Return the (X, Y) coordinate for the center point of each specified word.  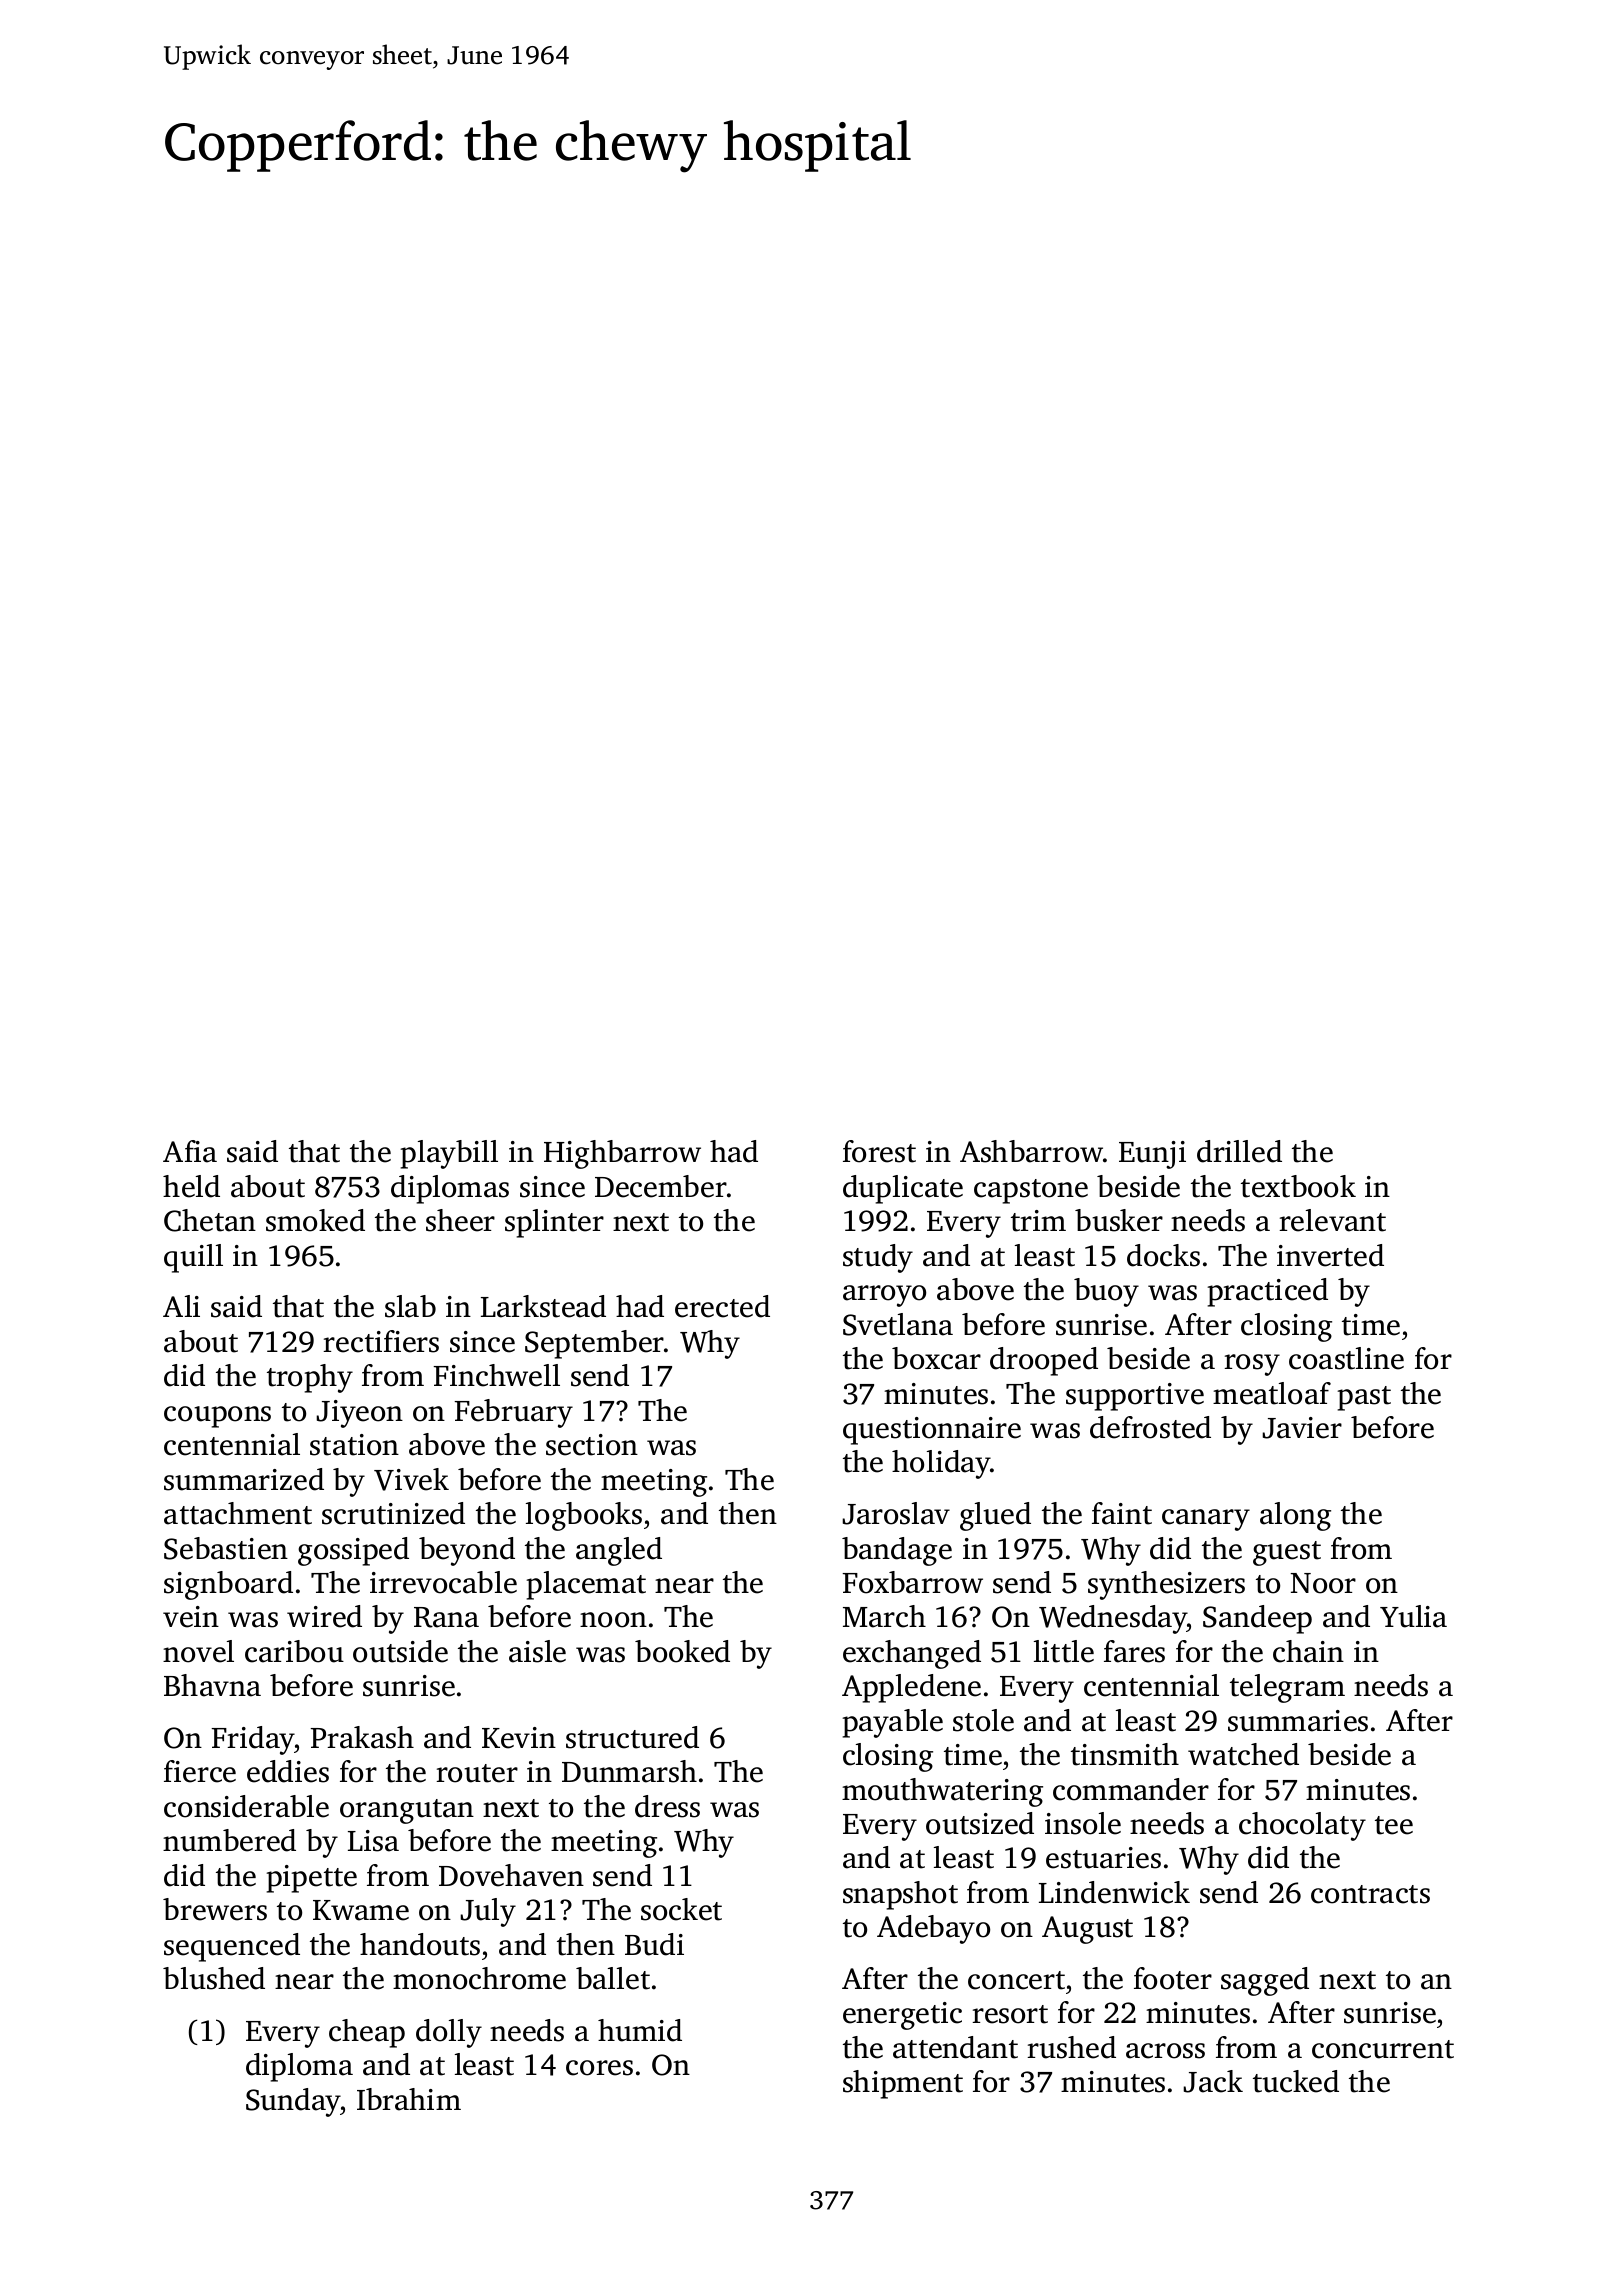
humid (640, 2030)
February (513, 1413)
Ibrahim (409, 2099)
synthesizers (1166, 1585)
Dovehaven (511, 1875)
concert (1016, 1980)
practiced (1267, 1292)
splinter (554, 1223)
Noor (1323, 1583)
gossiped (353, 1551)
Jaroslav (896, 1513)
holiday (941, 1464)
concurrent (1383, 2049)
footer (1173, 1978)
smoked (315, 1220)
